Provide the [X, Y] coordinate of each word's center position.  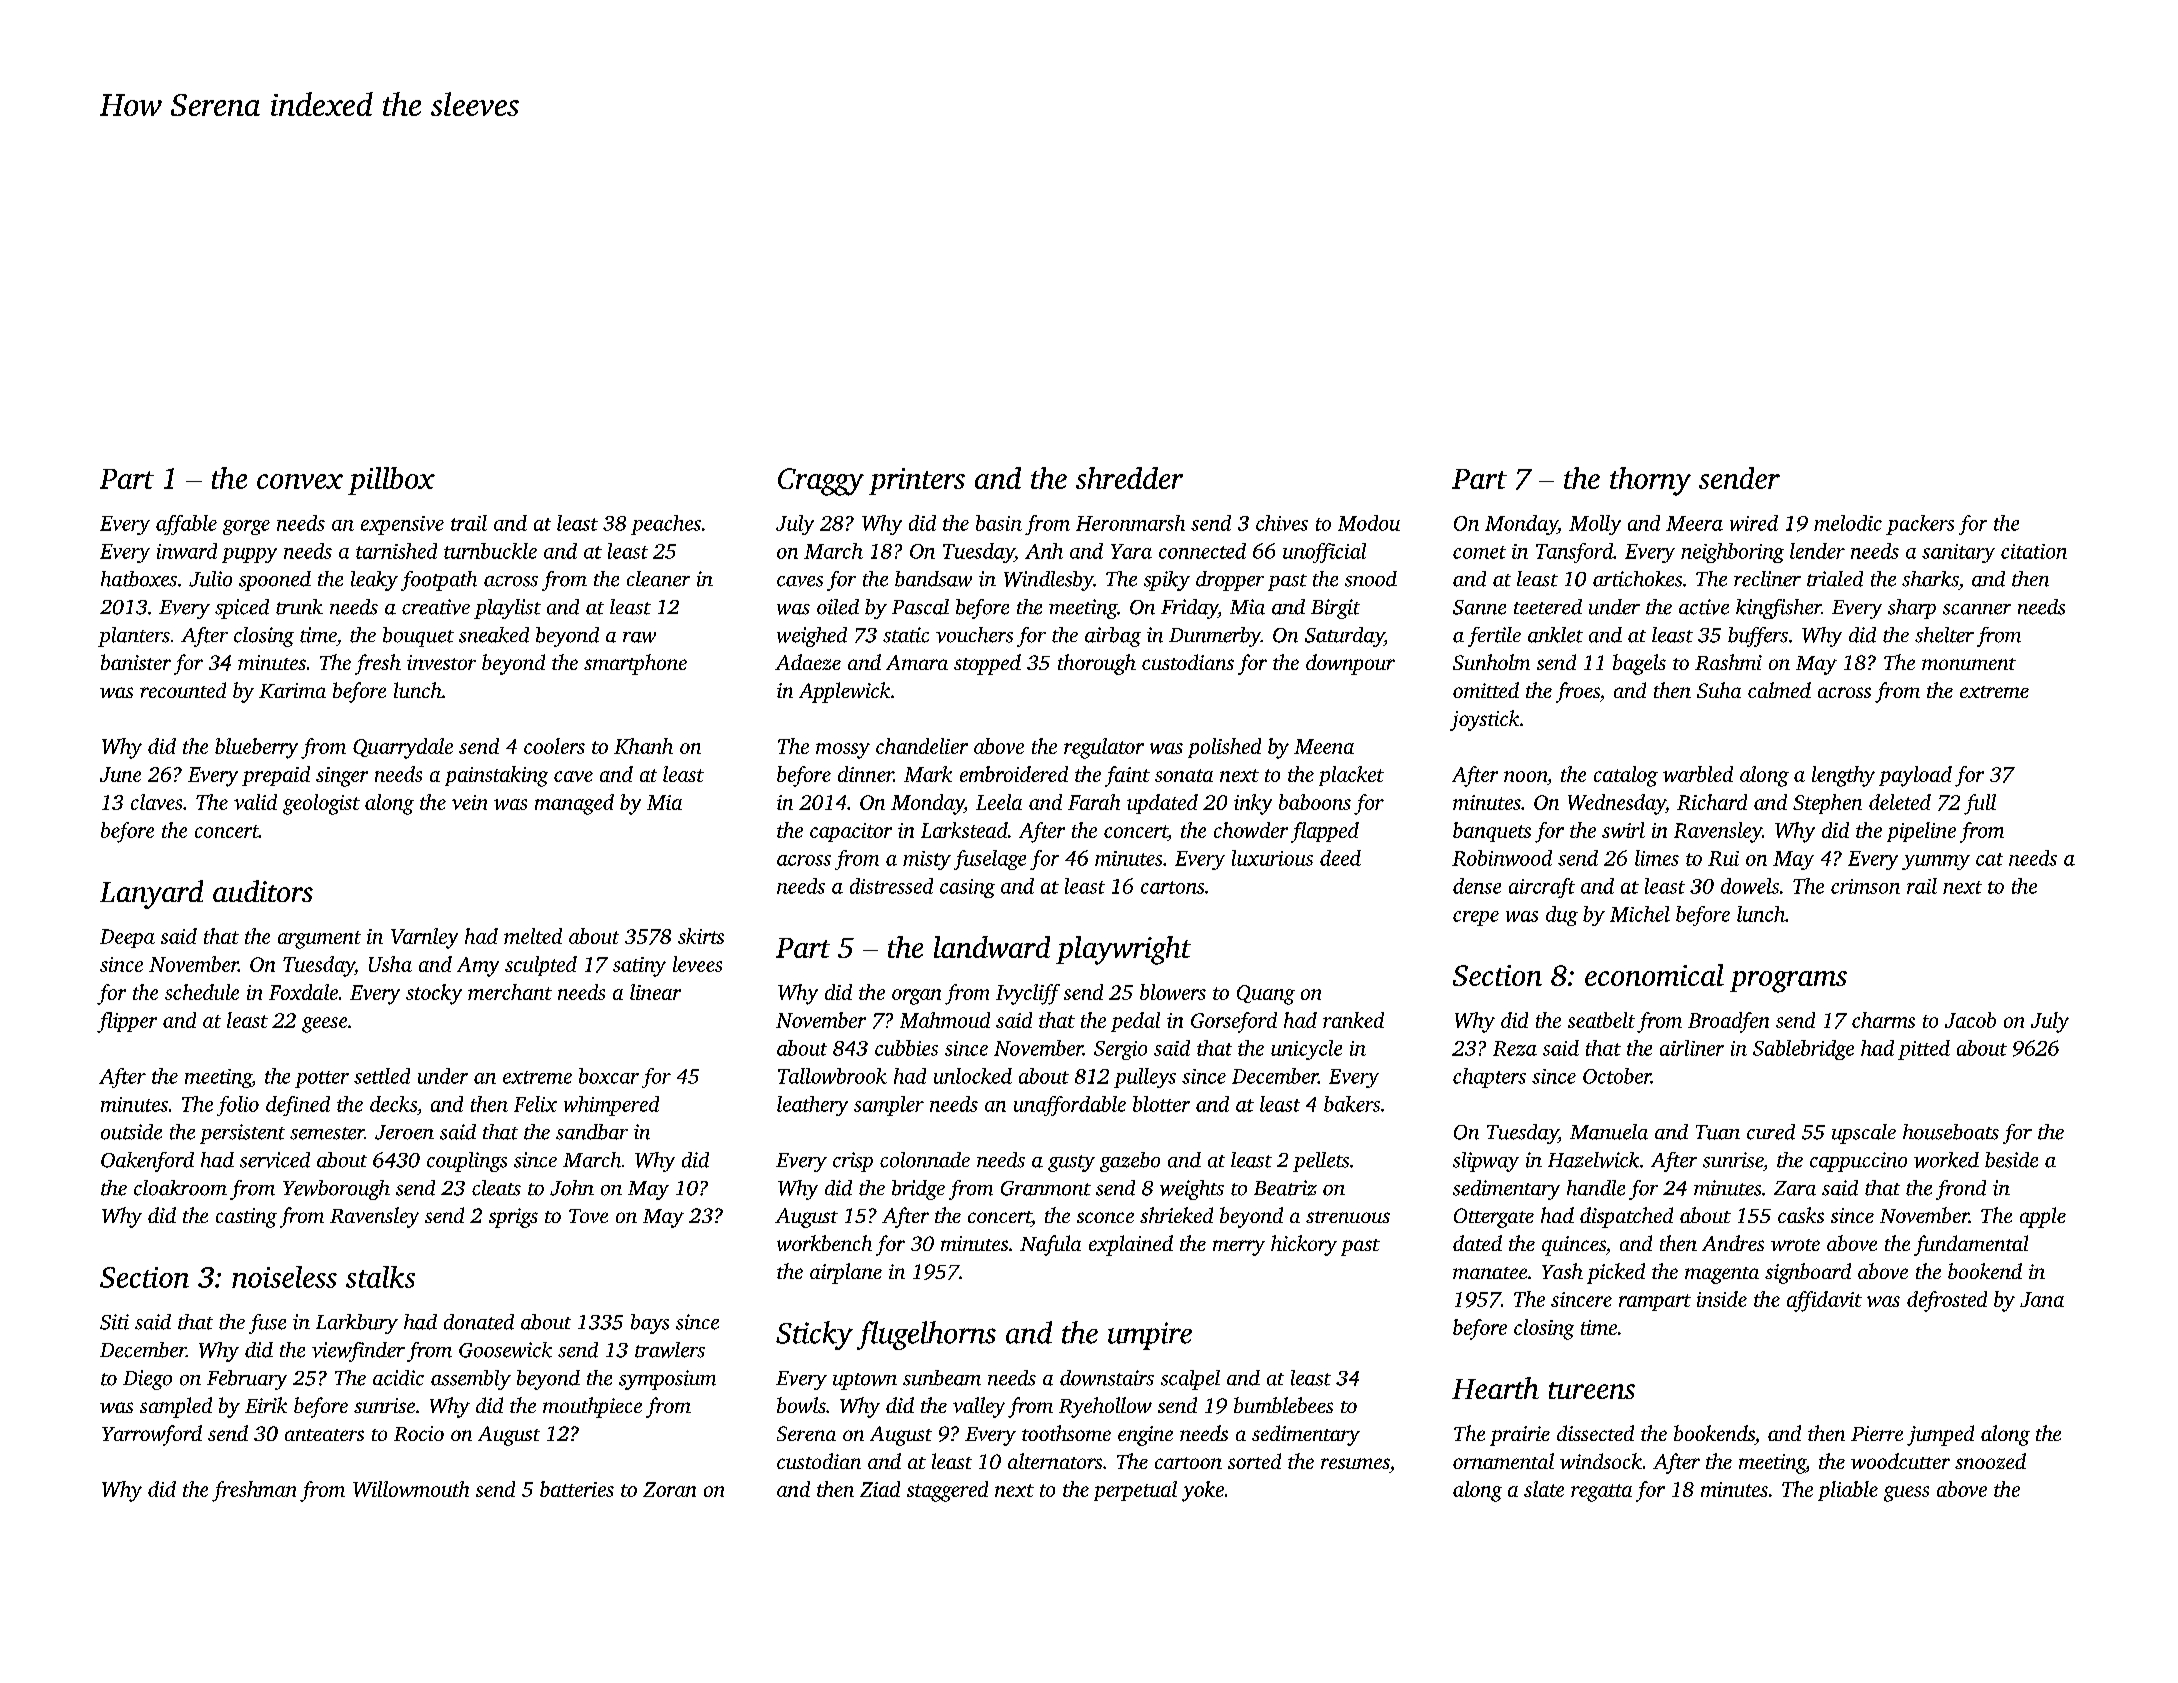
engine [1145, 1436]
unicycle [1306, 1050]
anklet [1555, 635]
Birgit [1335, 609]
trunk [299, 607]
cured [1771, 1132]
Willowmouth [411, 1489]
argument [319, 940]
